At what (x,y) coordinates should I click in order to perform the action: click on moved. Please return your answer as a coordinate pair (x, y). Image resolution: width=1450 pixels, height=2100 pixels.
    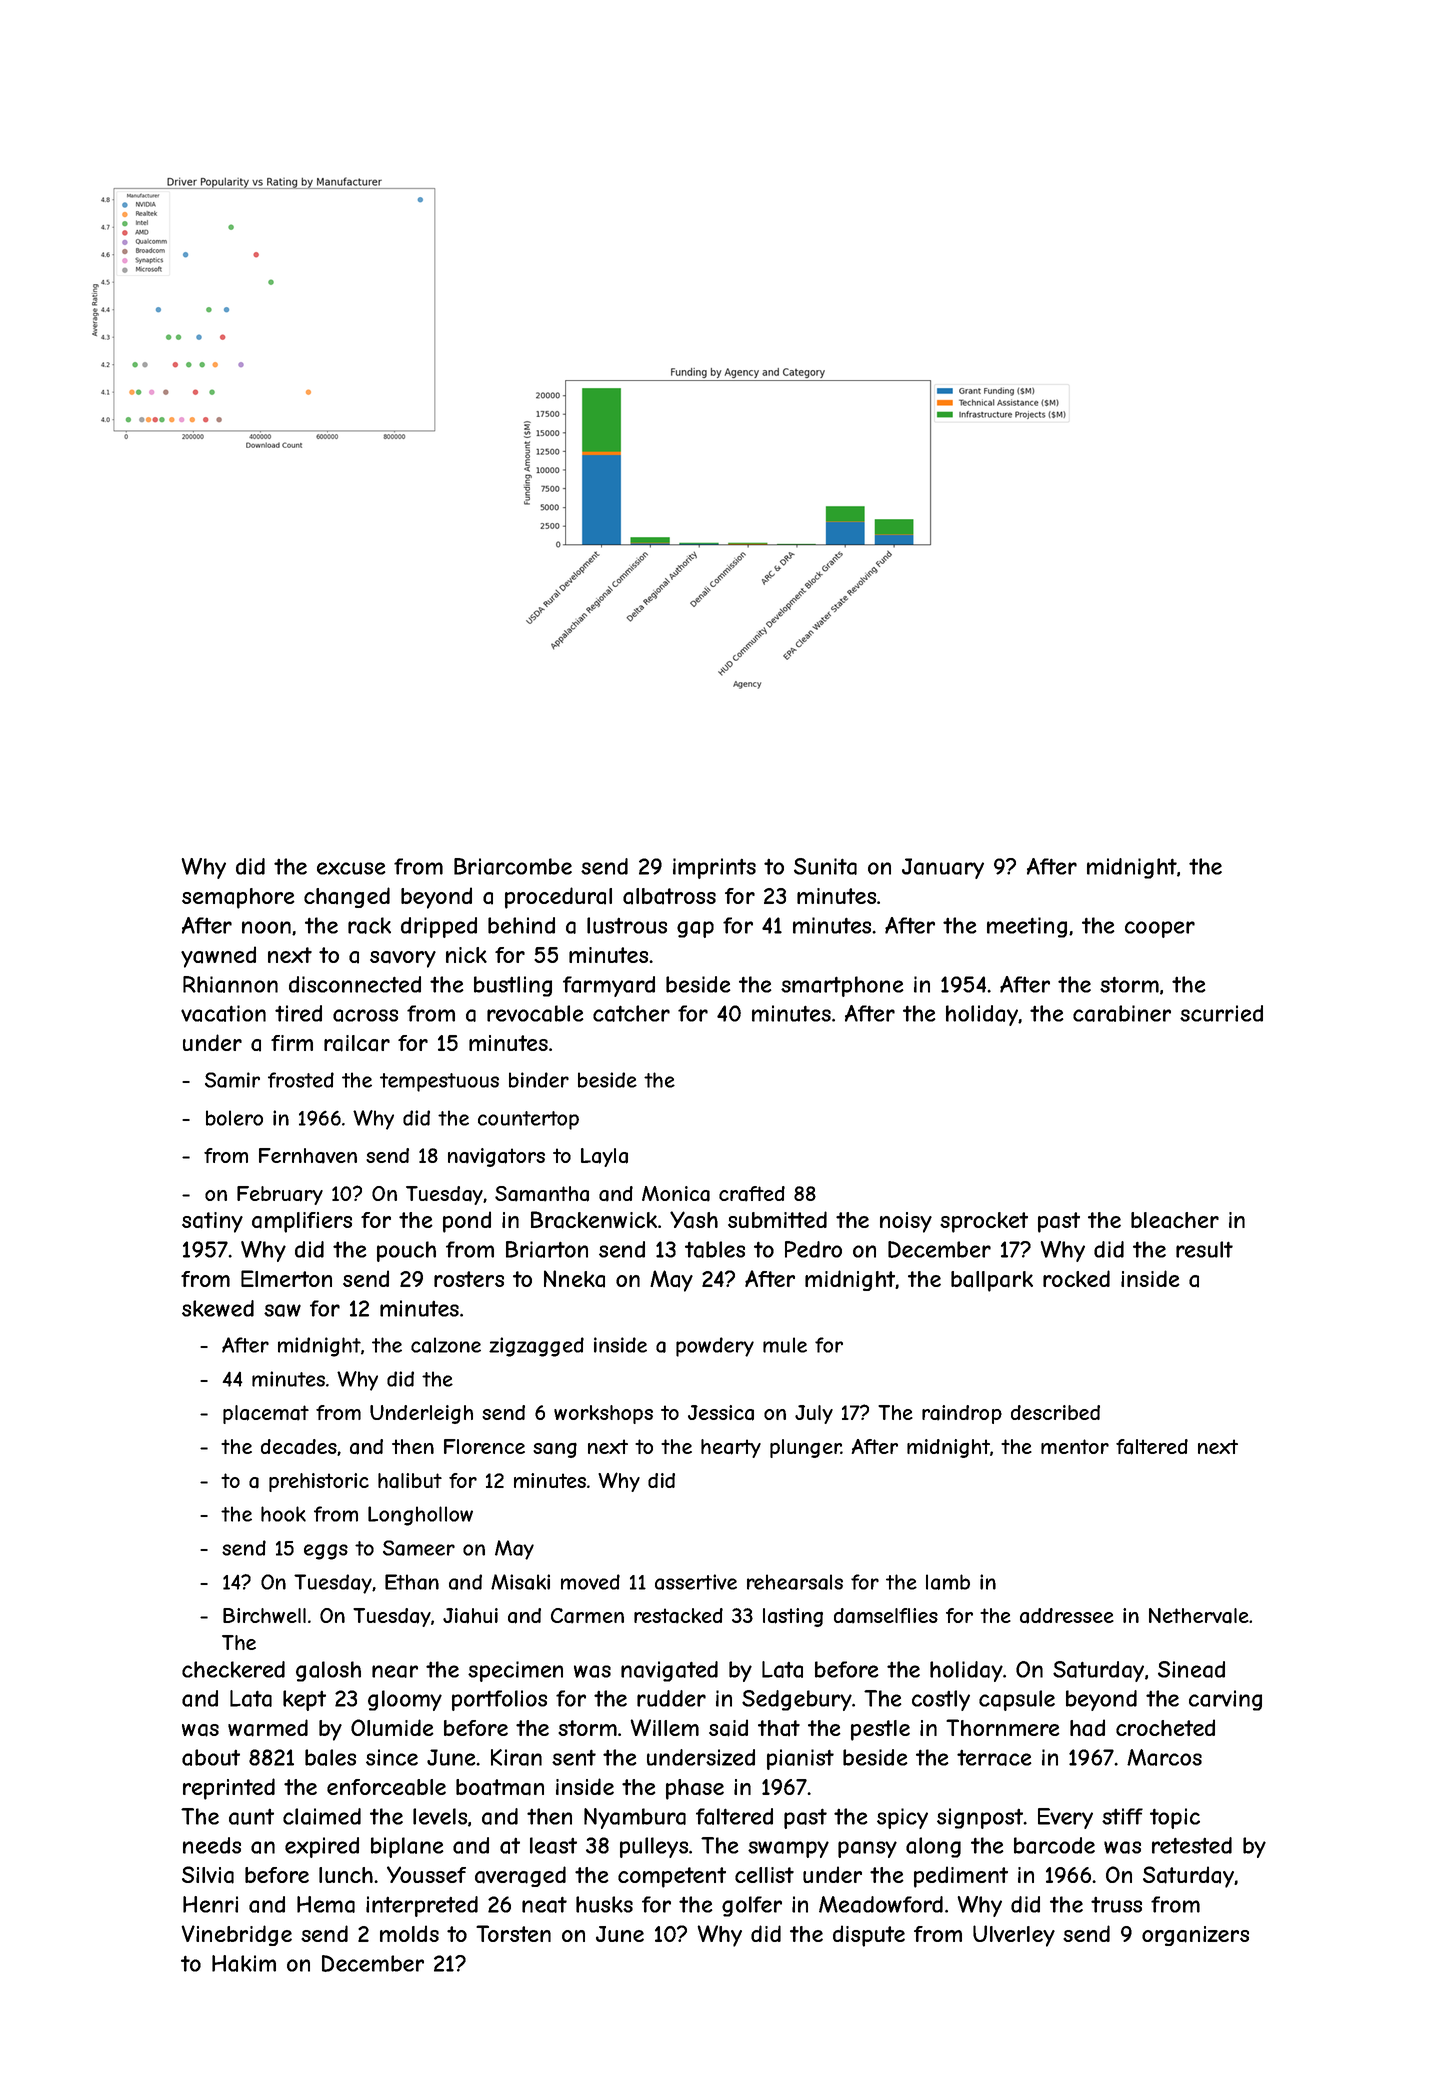
    Looking at the image, I should click on (590, 1582).
